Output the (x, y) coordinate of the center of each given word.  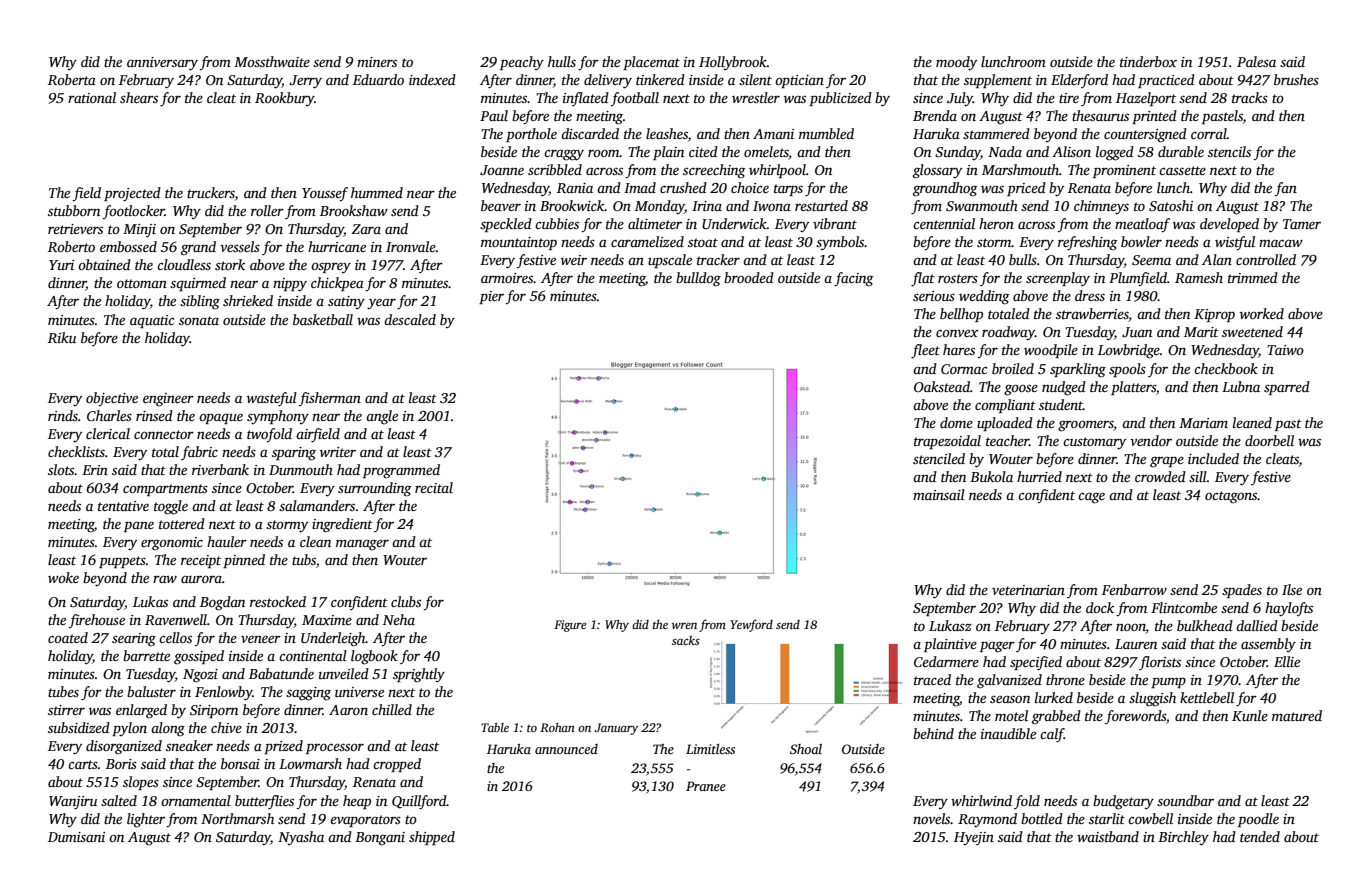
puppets (122, 562)
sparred (1287, 388)
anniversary (162, 64)
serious (934, 296)
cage (1091, 498)
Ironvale (411, 246)
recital (434, 487)
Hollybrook (733, 63)
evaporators (365, 821)
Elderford (1079, 81)
